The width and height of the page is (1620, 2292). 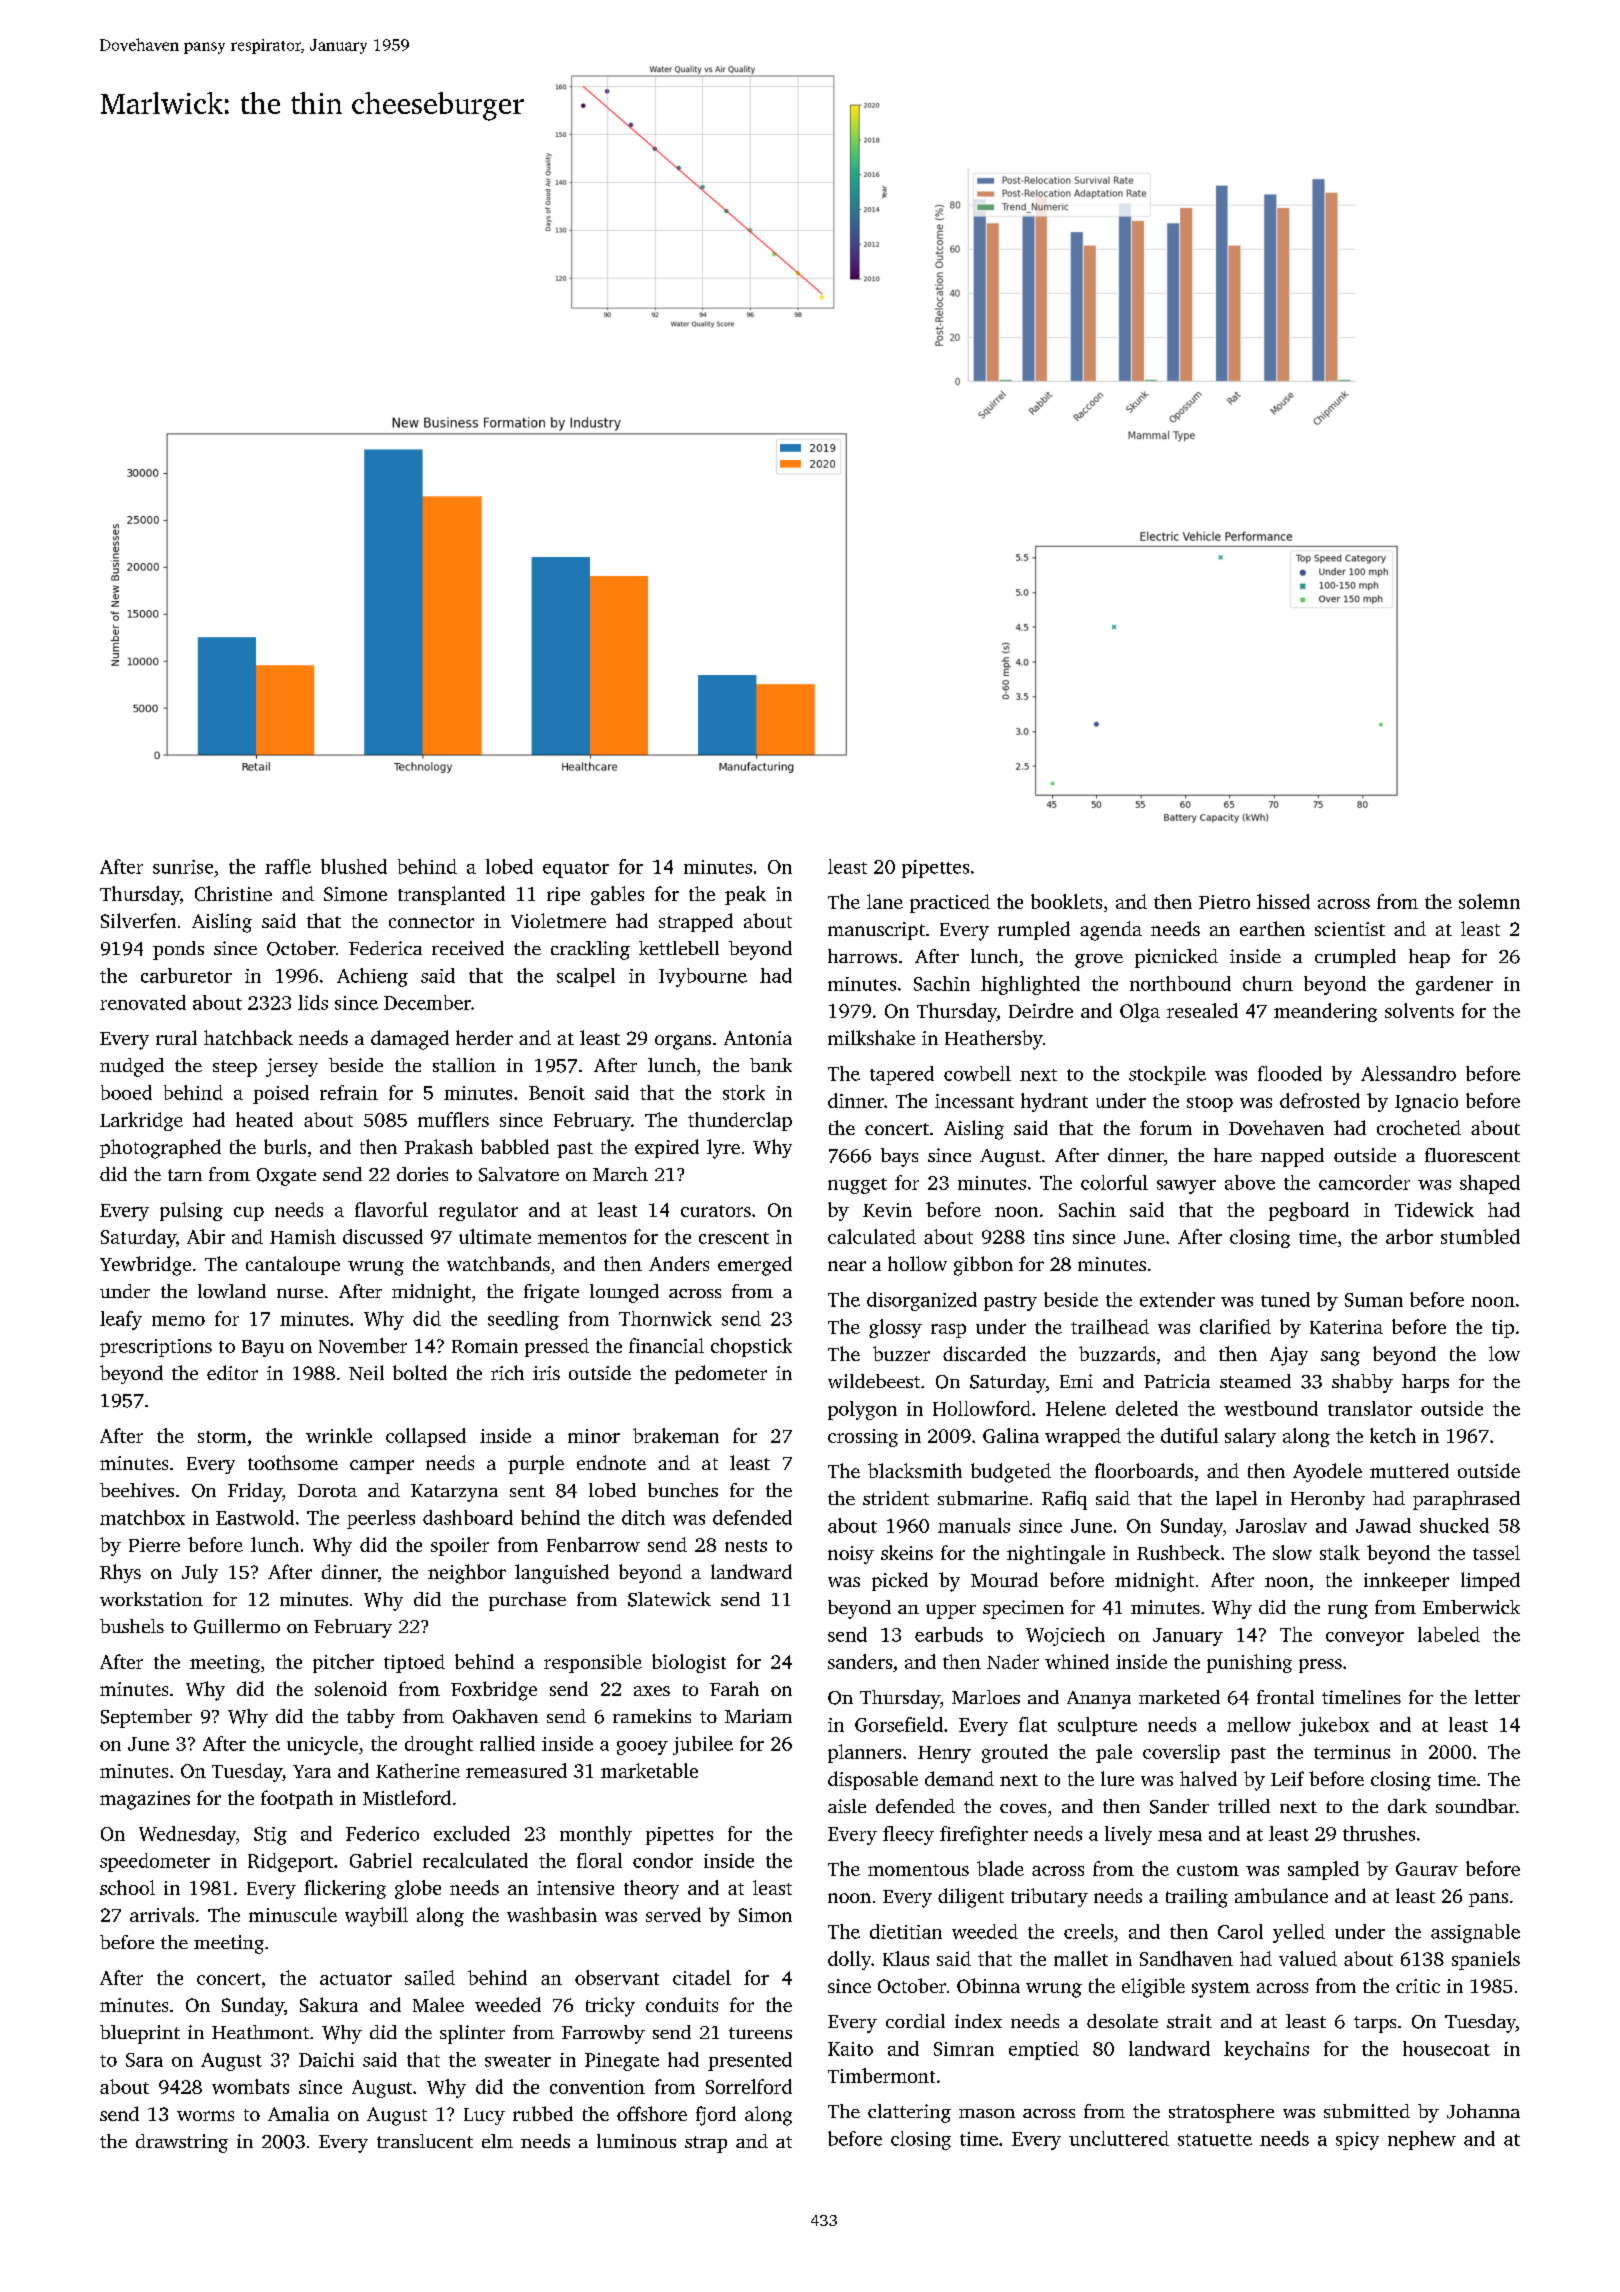 I want to click on practiced, so click(x=950, y=903).
